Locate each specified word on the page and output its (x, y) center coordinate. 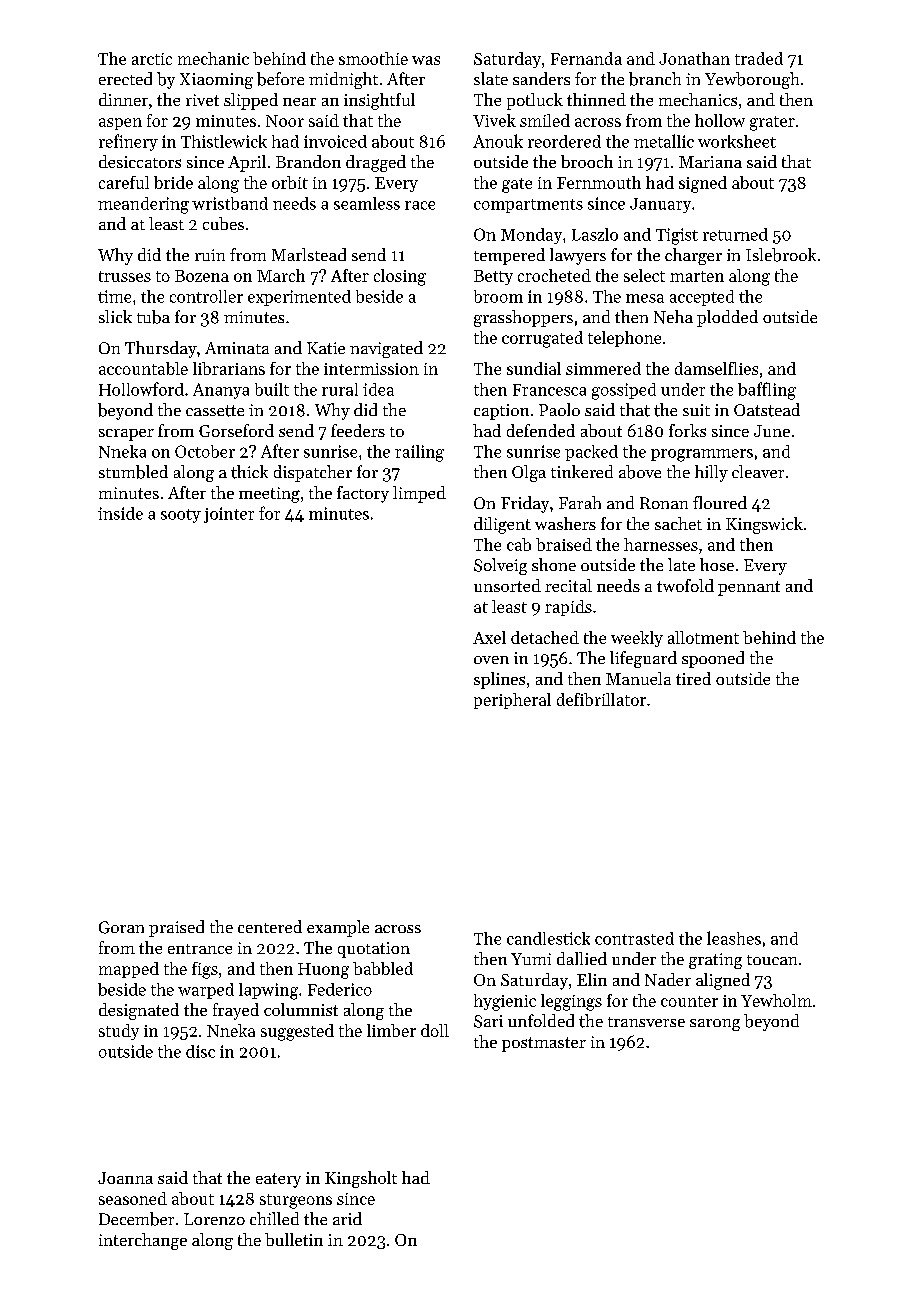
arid (347, 1218)
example (338, 928)
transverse (646, 1022)
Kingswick (764, 525)
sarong (715, 1025)
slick (115, 316)
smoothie (373, 58)
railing (419, 453)
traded (759, 58)
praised (176, 928)
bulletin (294, 1239)
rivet (202, 100)
